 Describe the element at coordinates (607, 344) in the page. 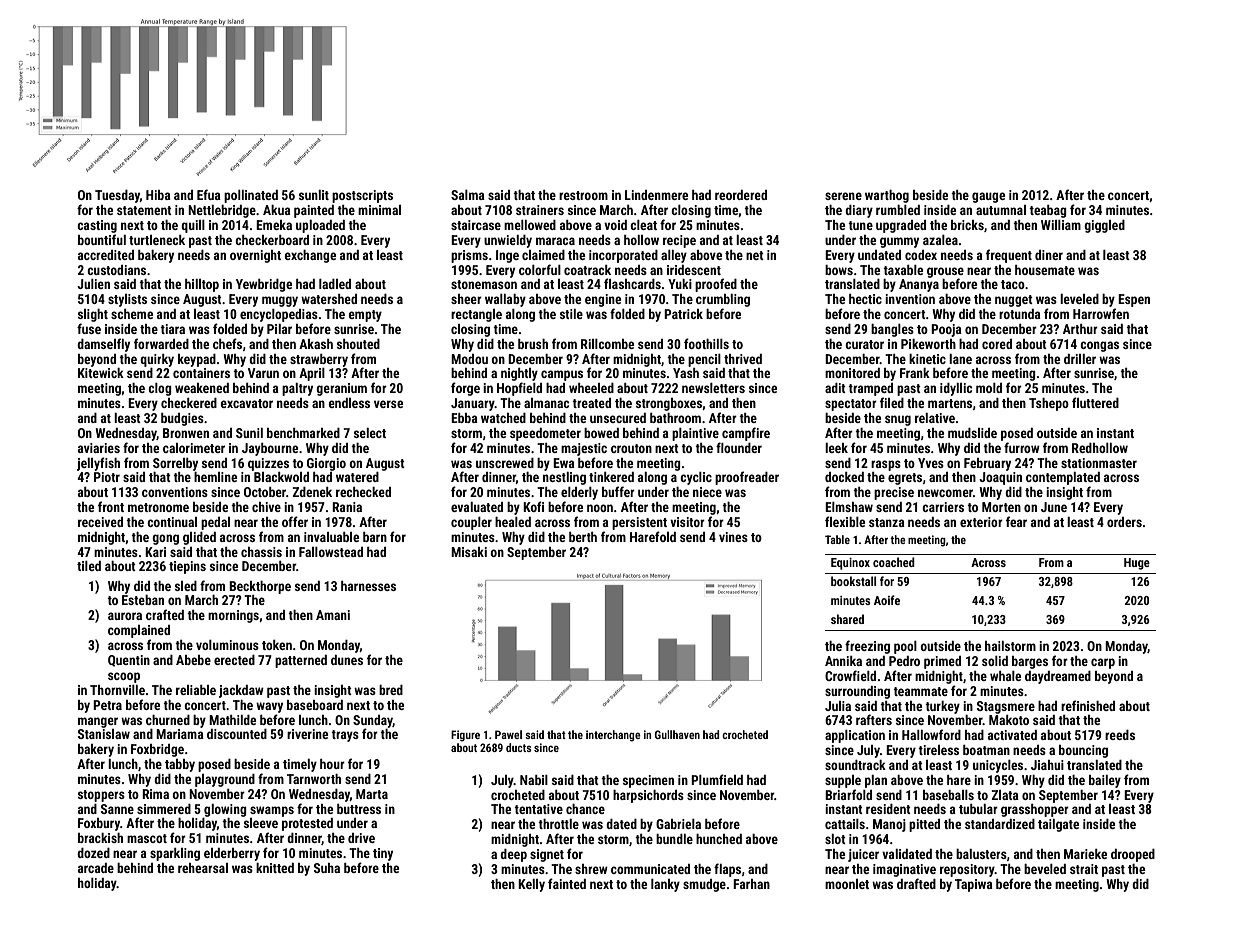

I see `Rillcombe` at that location.
